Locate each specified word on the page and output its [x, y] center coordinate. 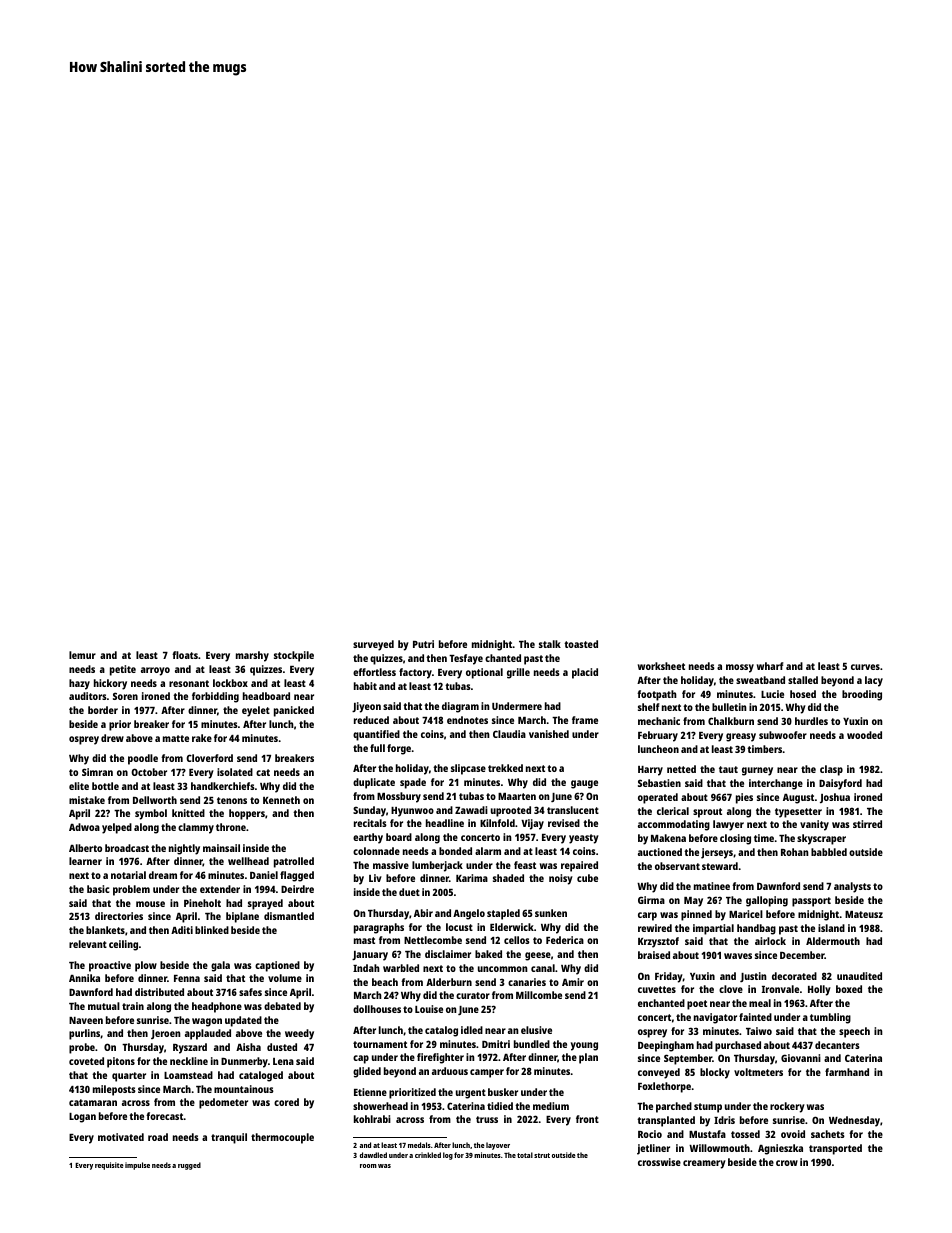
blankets [105, 930]
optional [484, 673]
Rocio [650, 1134]
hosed [803, 694]
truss [487, 1119]
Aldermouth [833, 941]
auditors [88, 696]
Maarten [517, 796]
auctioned [660, 852]
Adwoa [84, 827]
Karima [472, 878]
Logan [82, 1118]
